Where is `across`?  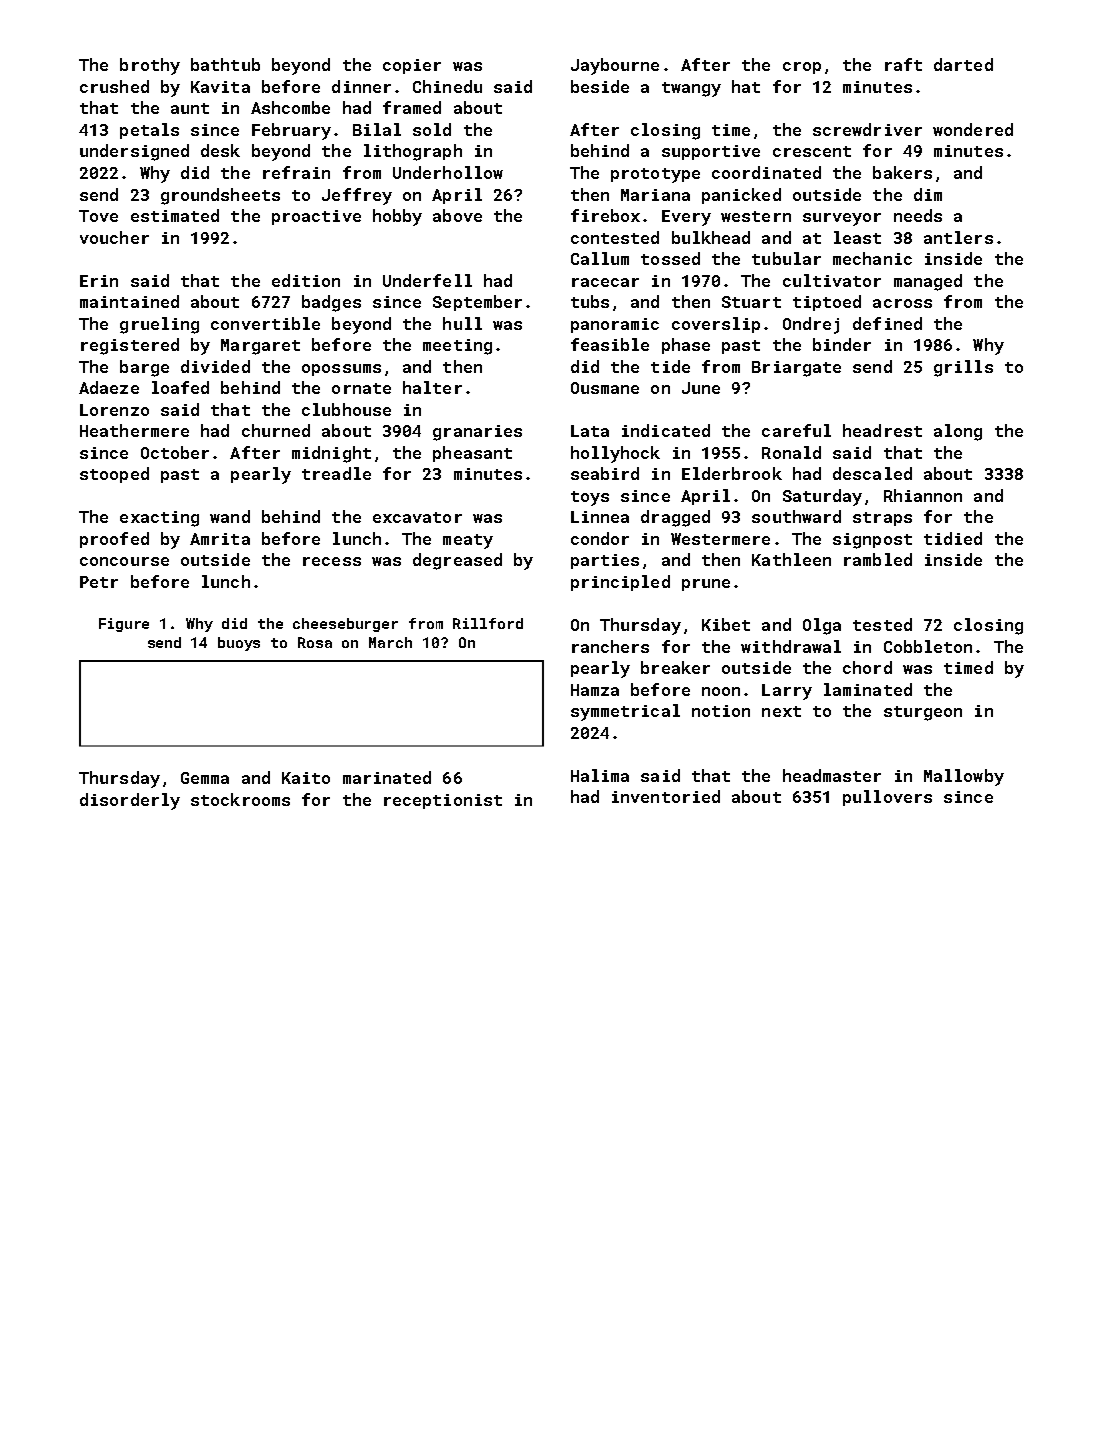
across is located at coordinates (902, 303).
